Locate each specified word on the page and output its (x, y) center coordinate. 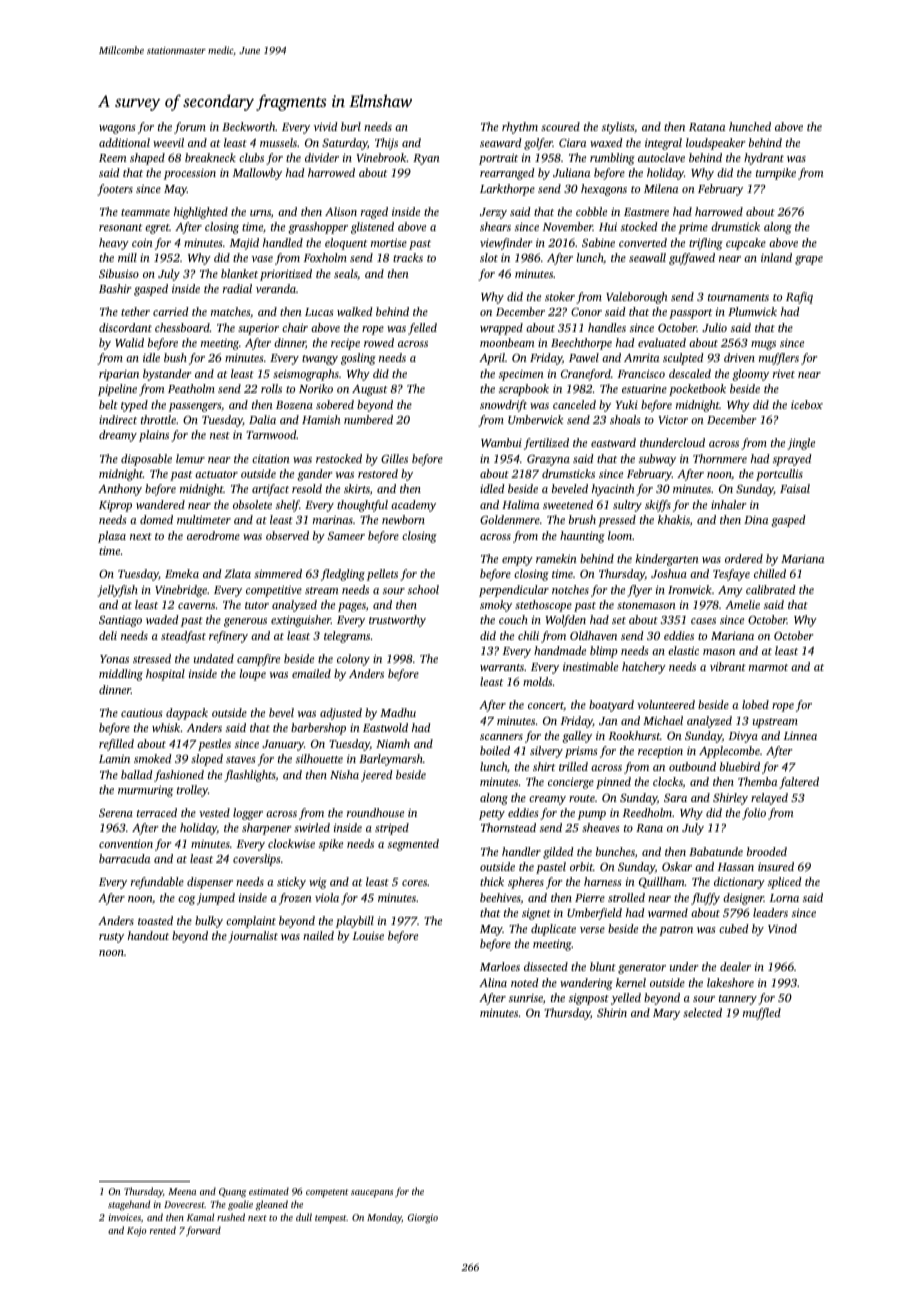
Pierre (590, 897)
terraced (157, 812)
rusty (111, 938)
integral (663, 144)
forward (203, 1231)
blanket (239, 273)
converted (643, 242)
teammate (145, 212)
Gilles (394, 458)
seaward (500, 142)
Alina (493, 982)
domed (156, 519)
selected (702, 1012)
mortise (389, 242)
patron (676, 931)
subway (657, 460)
